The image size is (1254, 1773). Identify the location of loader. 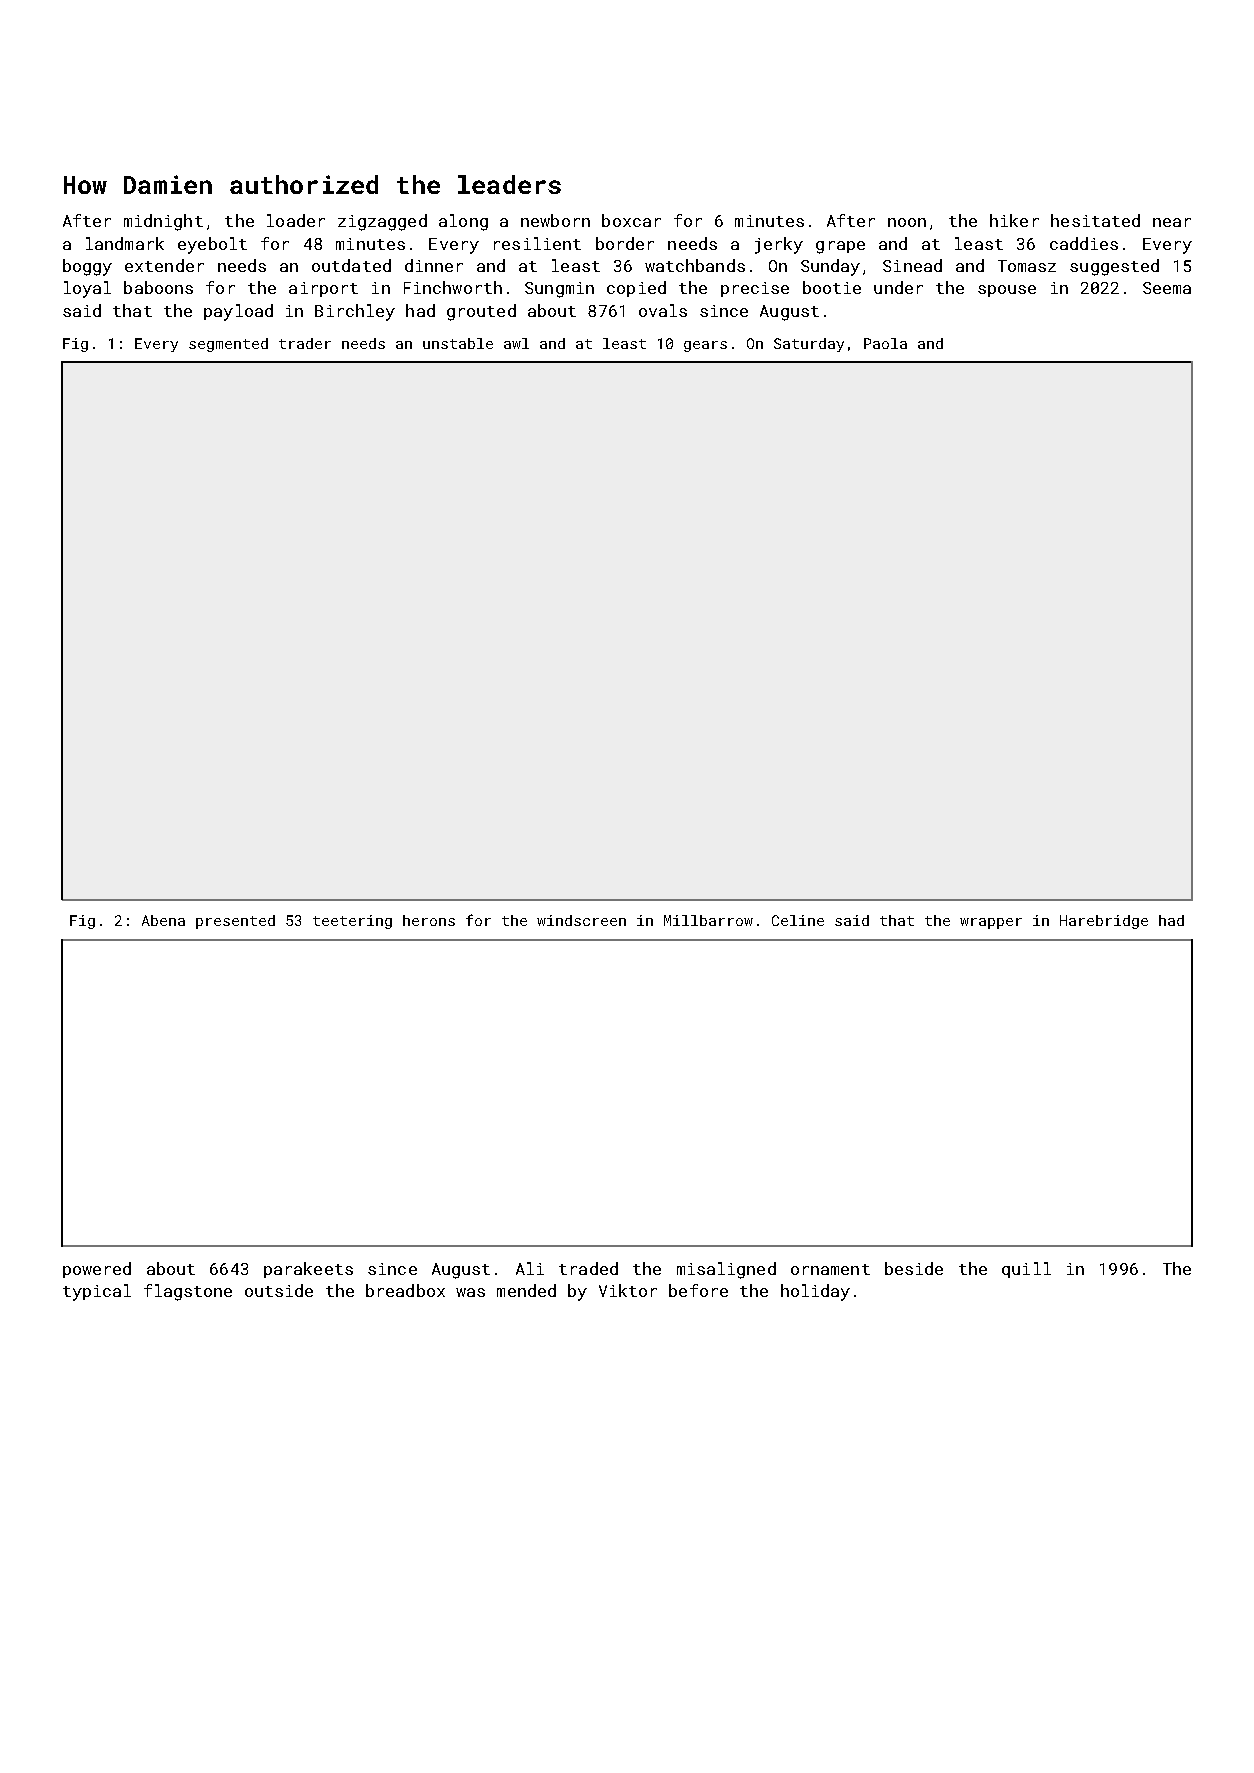
(296, 220).
